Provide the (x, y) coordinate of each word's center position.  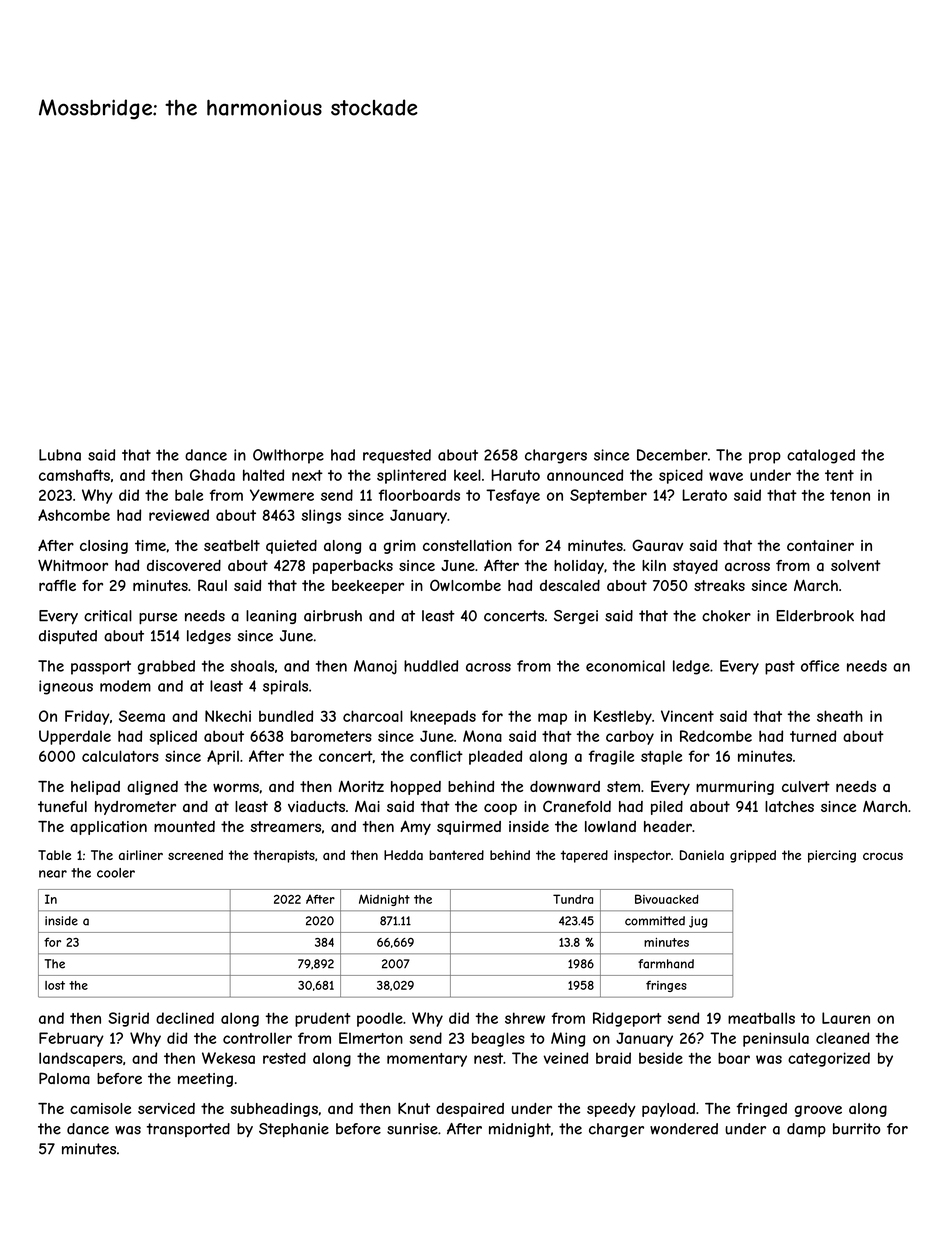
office (820, 666)
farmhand (666, 964)
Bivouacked (666, 899)
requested (397, 456)
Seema (142, 716)
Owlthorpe (288, 456)
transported (188, 1130)
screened (195, 855)
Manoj (375, 667)
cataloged (821, 456)
